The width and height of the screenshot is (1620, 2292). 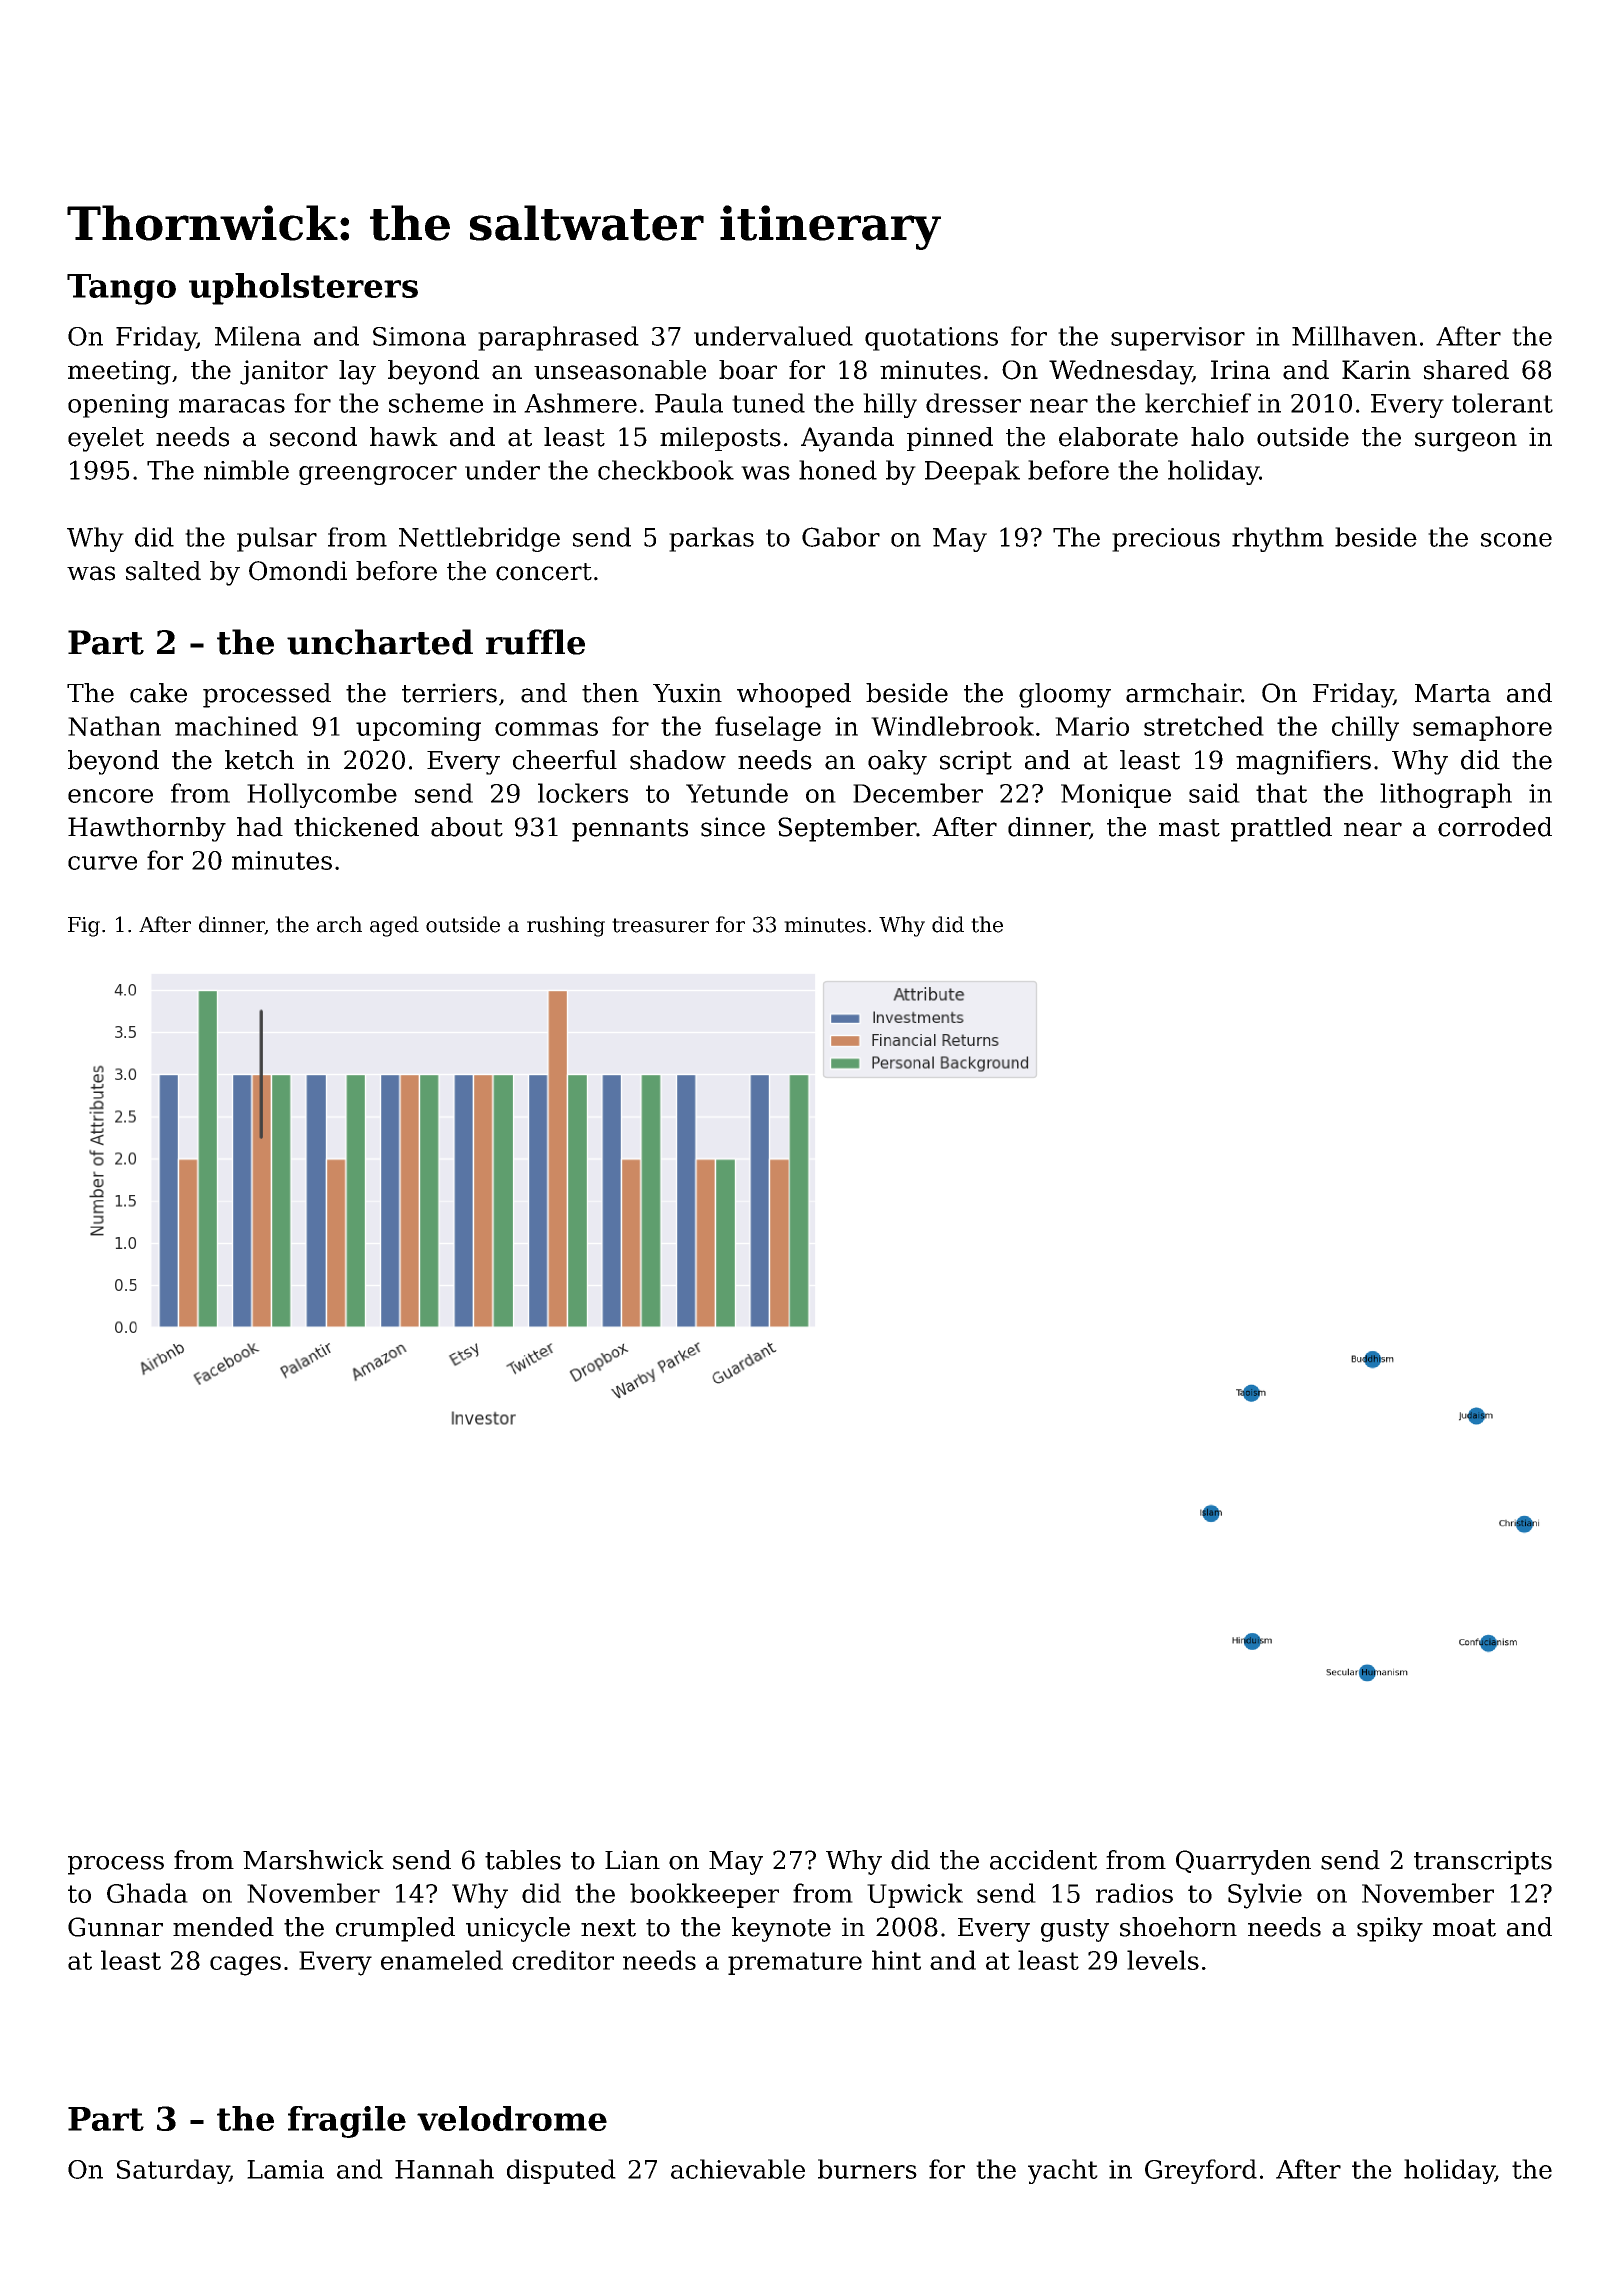 I want to click on aged, so click(x=394, y=926).
